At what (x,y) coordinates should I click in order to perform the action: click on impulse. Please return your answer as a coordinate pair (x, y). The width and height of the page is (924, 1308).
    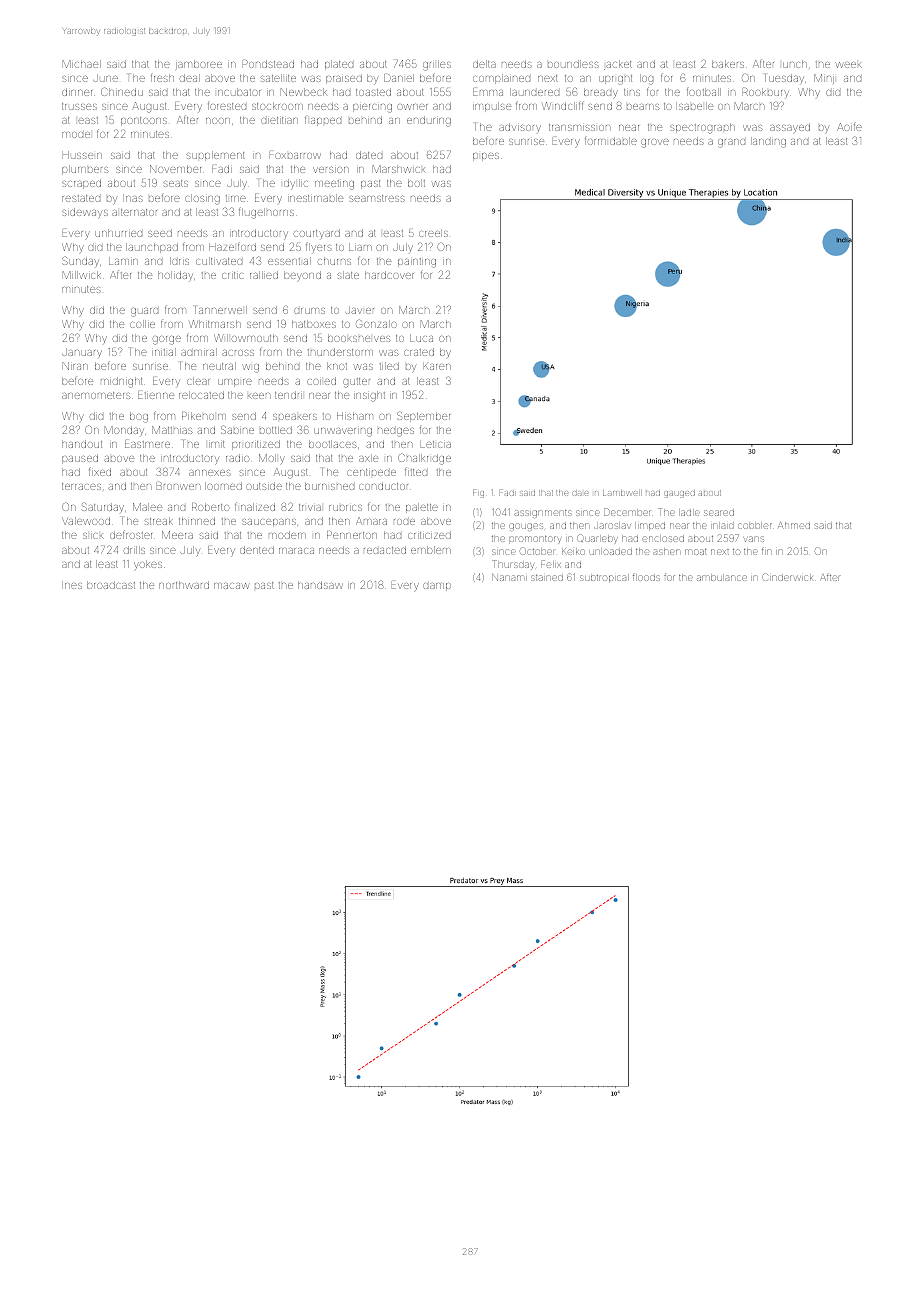
    Looking at the image, I should click on (492, 107).
